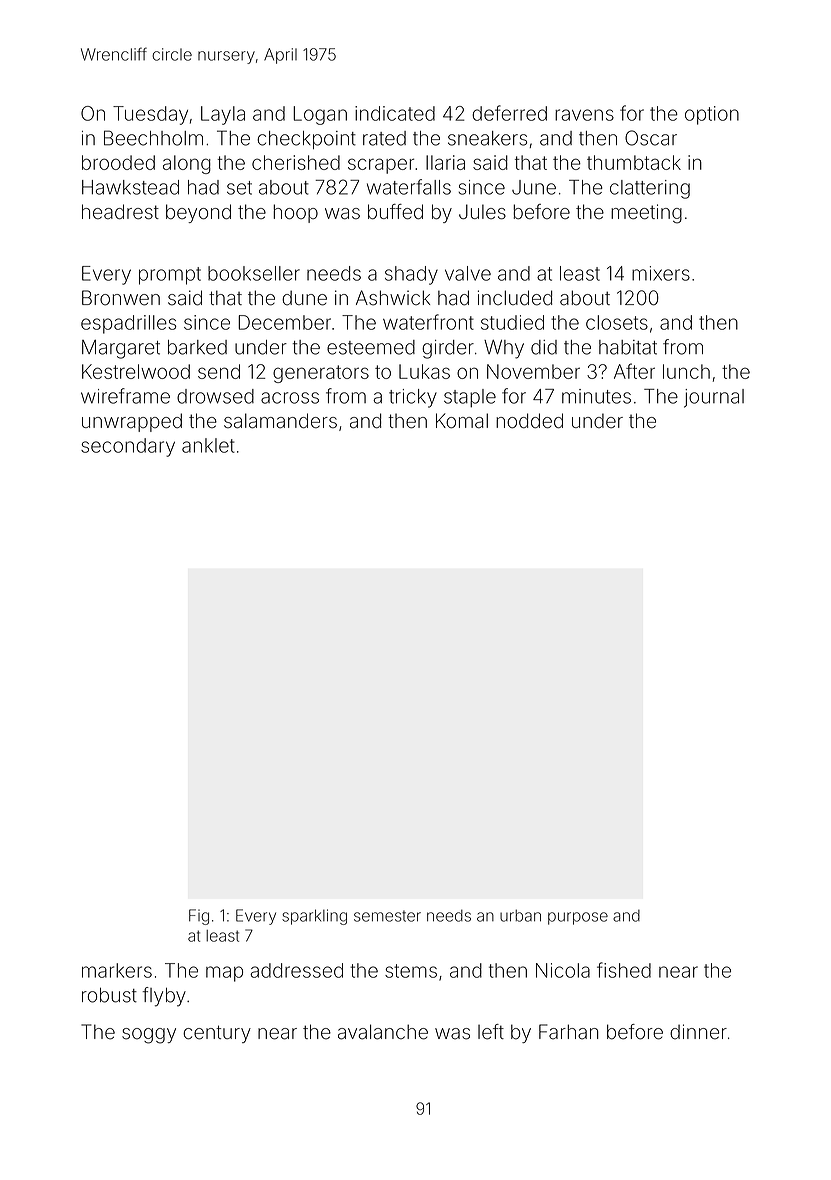 The image size is (831, 1180). Describe the element at coordinates (411, 971) in the screenshot. I see `stems` at that location.
